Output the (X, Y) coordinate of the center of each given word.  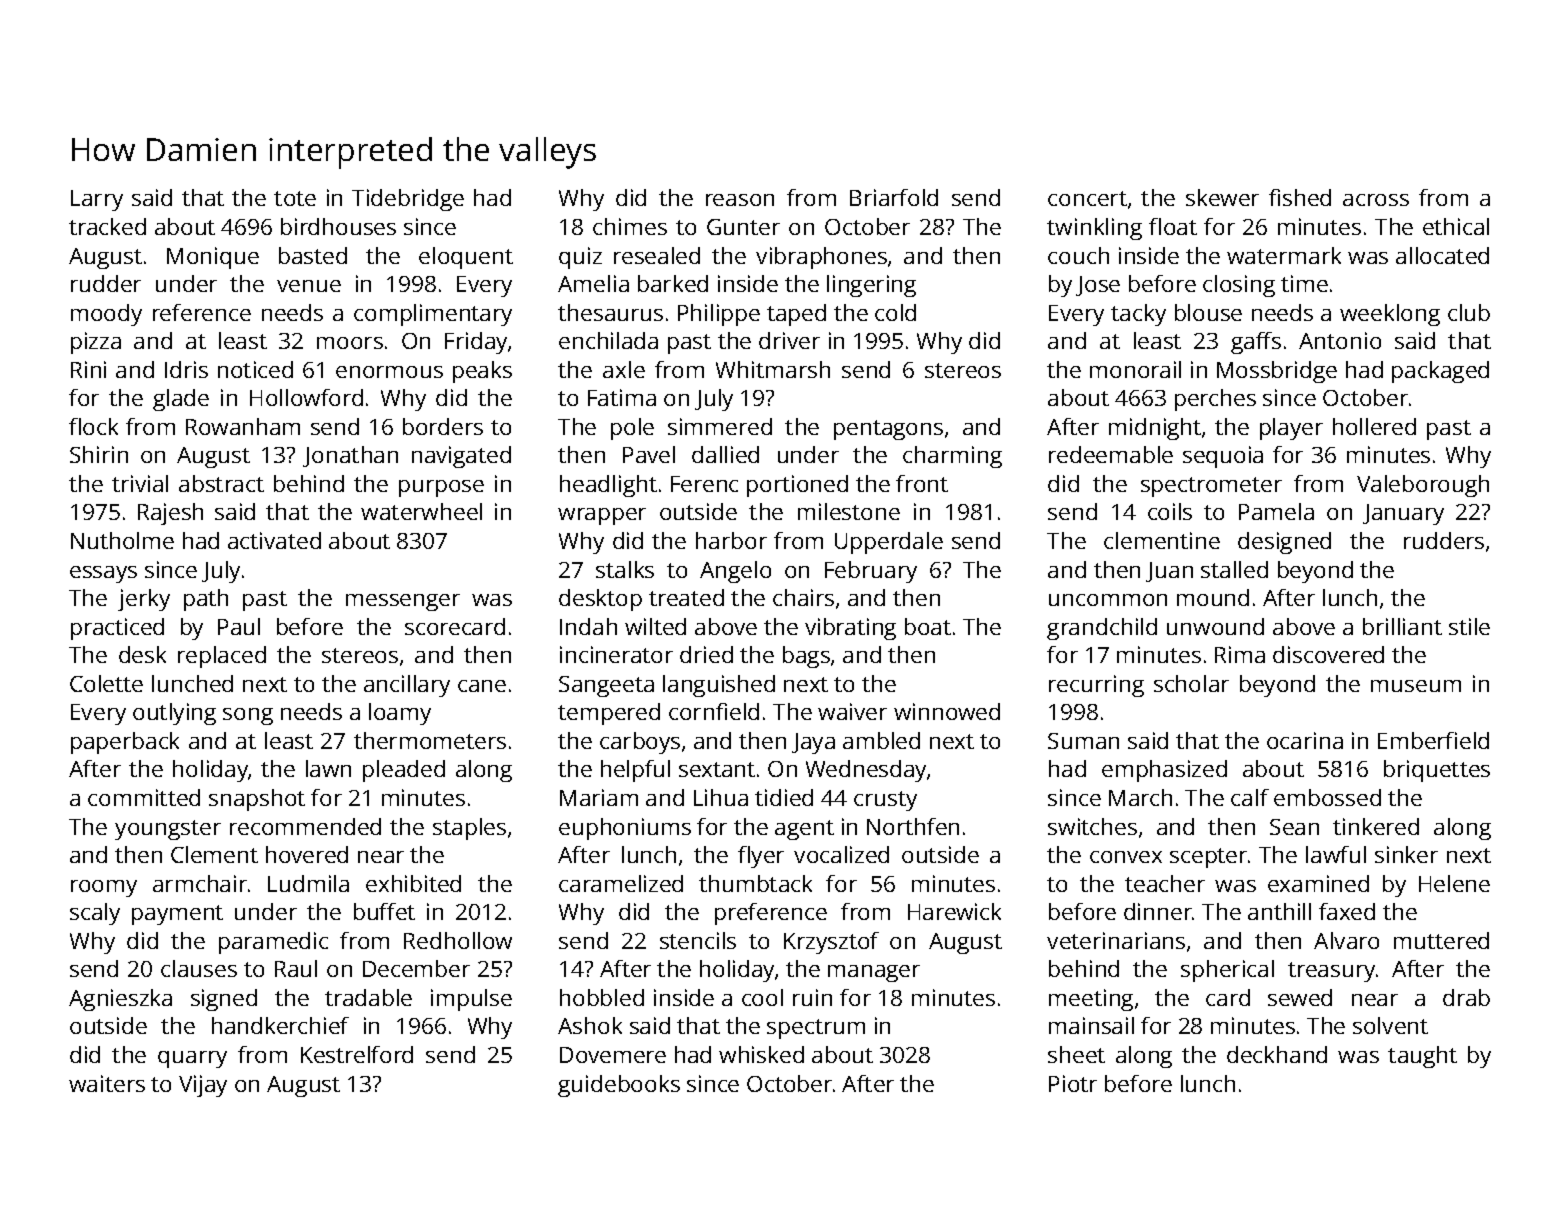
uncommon (1108, 600)
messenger (403, 602)
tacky (1138, 315)
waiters (107, 1083)
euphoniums (625, 829)
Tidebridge (408, 200)
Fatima (622, 397)
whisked (761, 1054)
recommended (305, 826)
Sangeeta (606, 686)
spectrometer (1211, 487)
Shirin (99, 454)
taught (1422, 1057)
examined (1318, 883)
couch (1078, 255)
